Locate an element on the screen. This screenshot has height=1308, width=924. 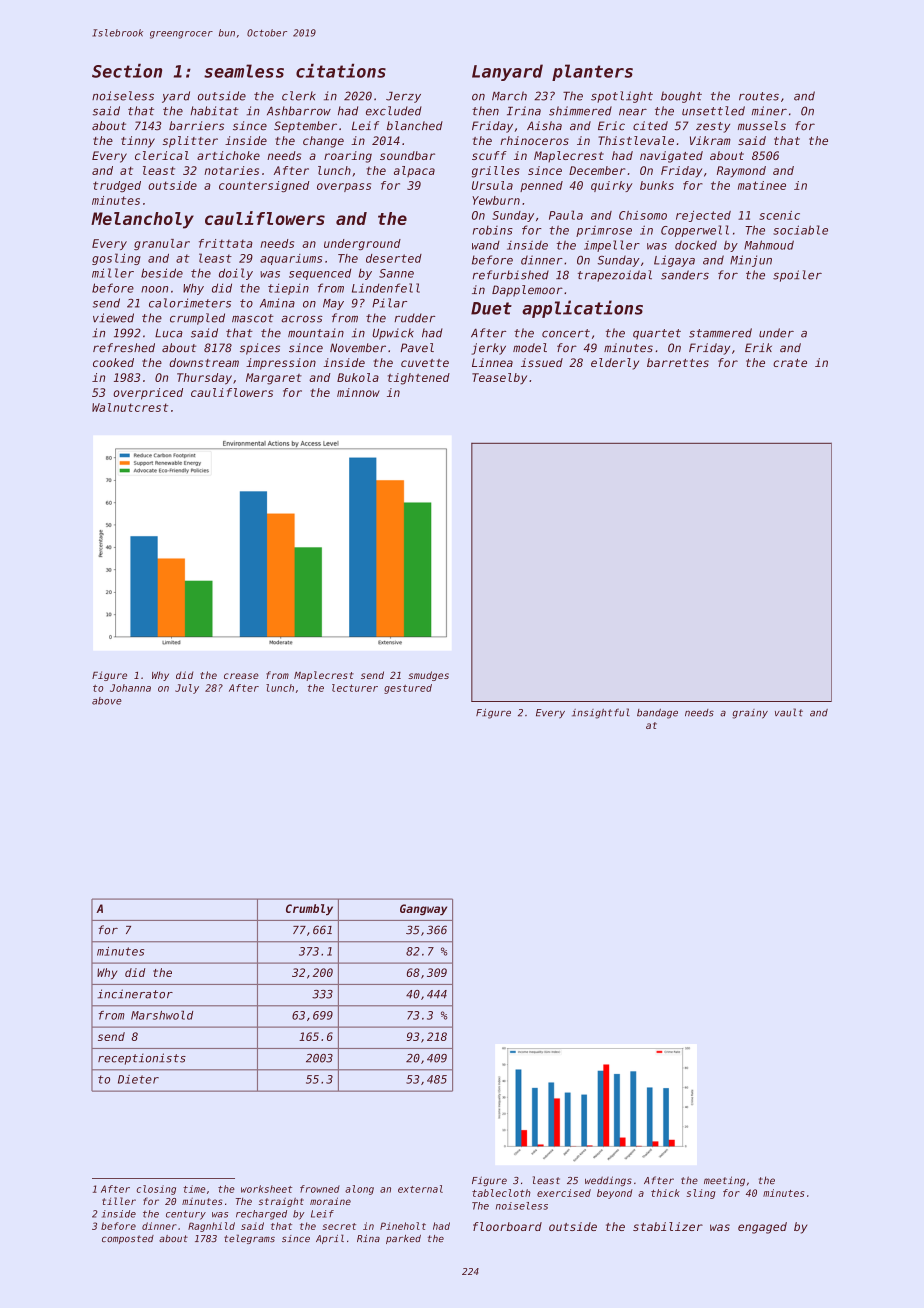
floorboard is located at coordinates (507, 1226).
